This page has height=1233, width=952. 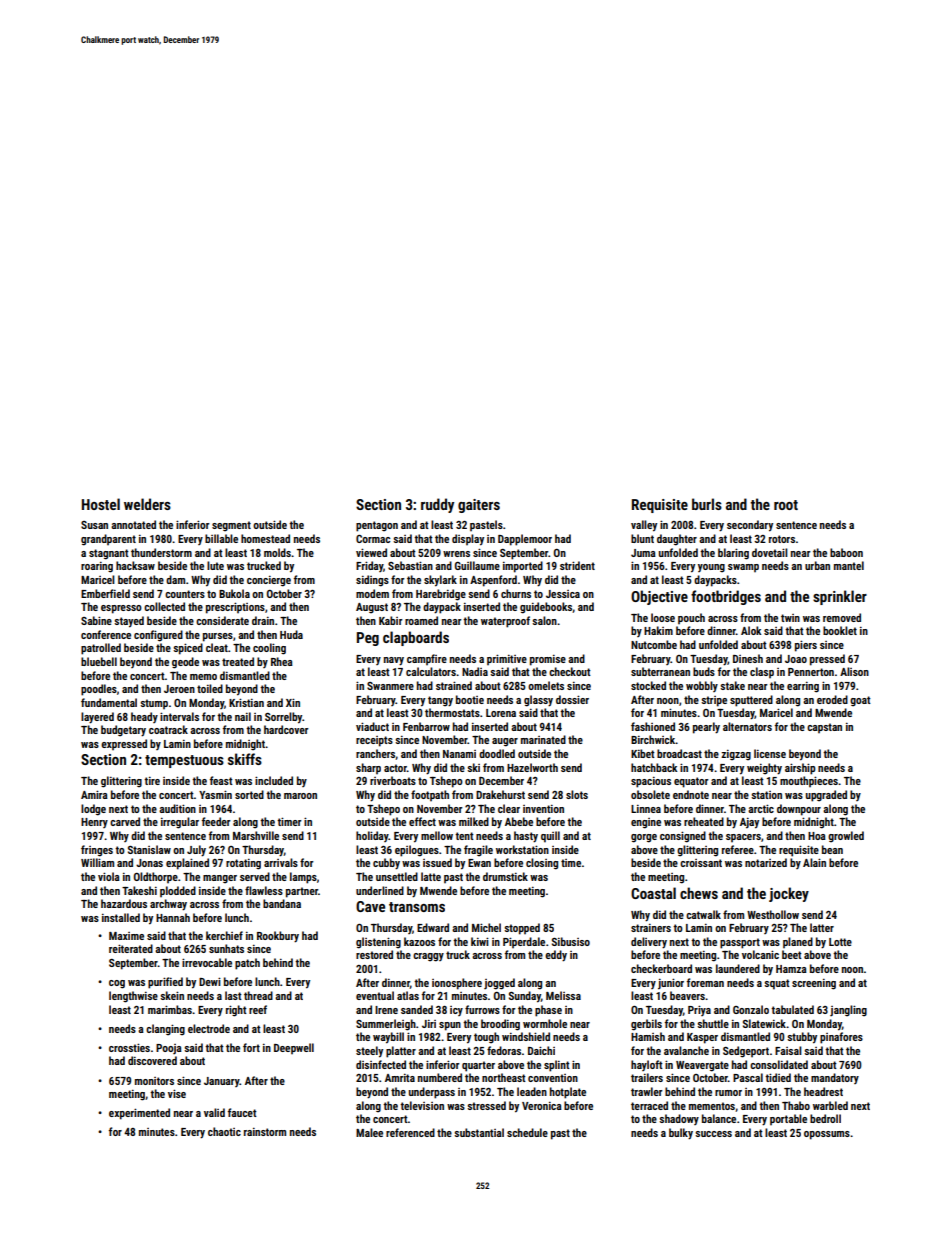 I want to click on actor, so click(x=395, y=768).
